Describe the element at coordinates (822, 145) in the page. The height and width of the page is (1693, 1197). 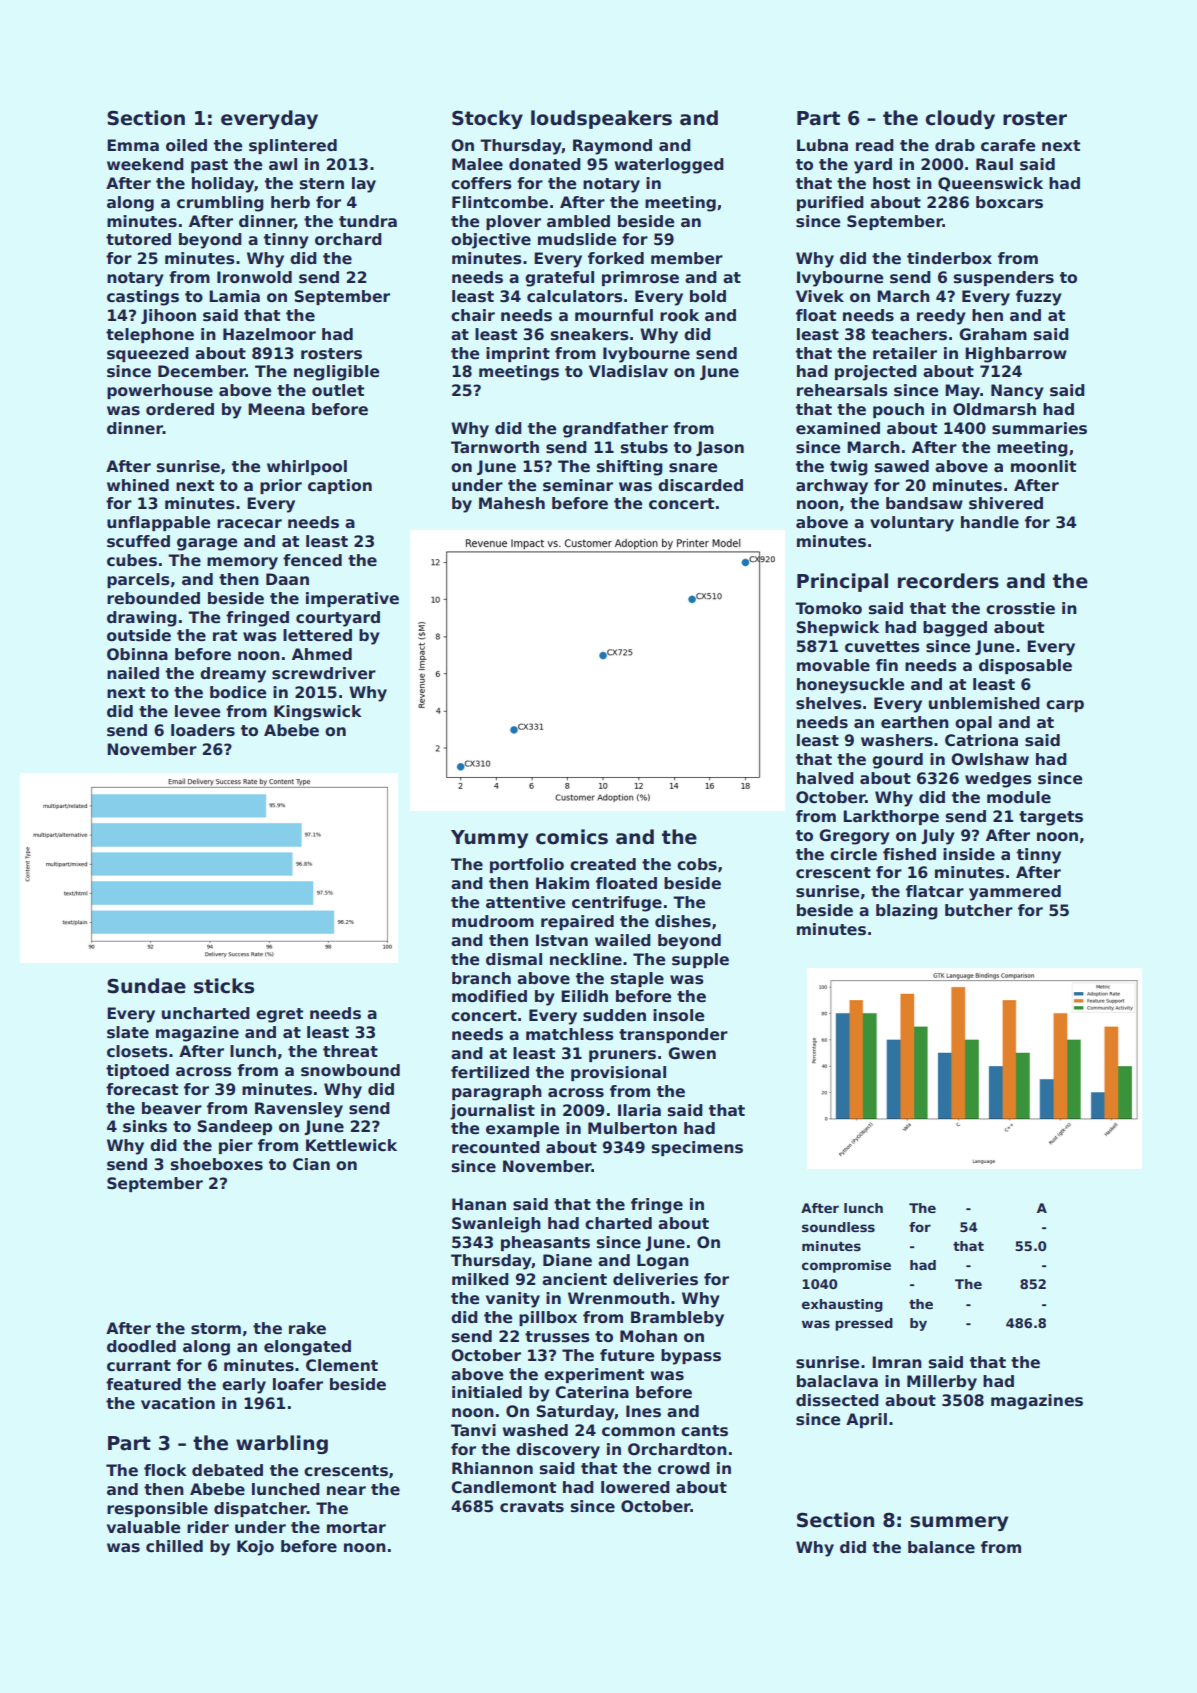
I see `Lubna` at that location.
